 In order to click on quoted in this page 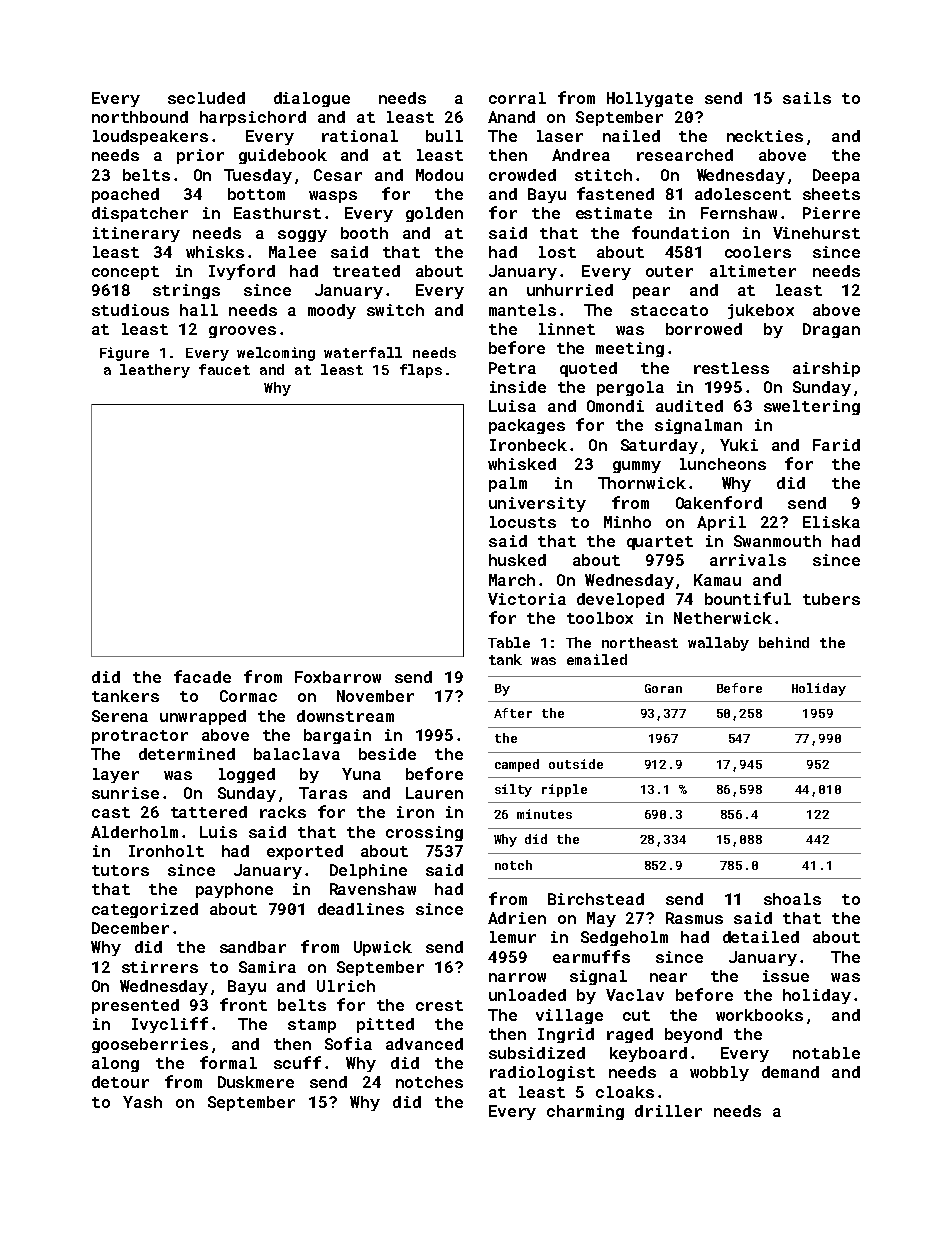, I will do `click(588, 369)`.
